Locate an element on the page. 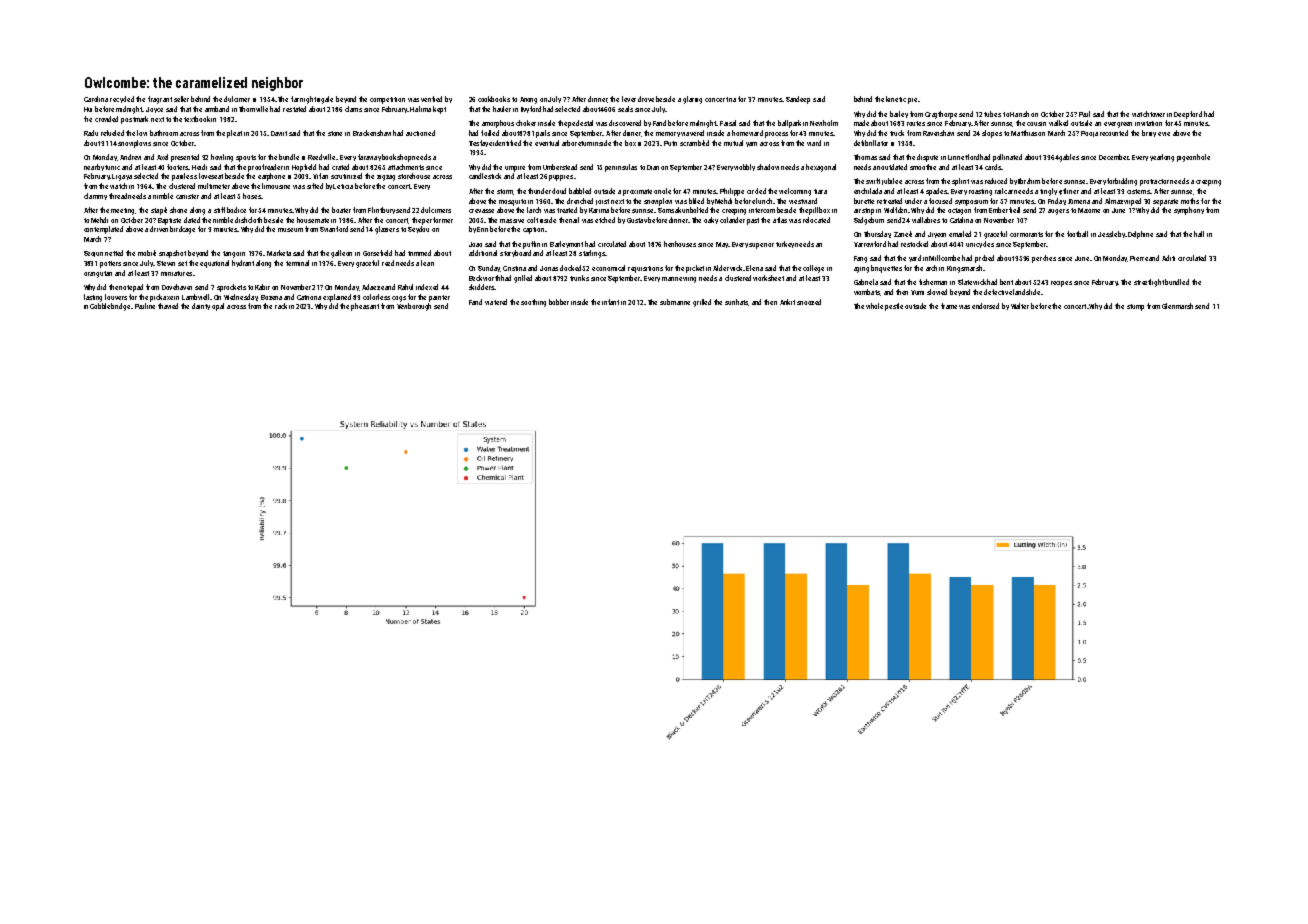  Sandeep is located at coordinates (798, 100).
